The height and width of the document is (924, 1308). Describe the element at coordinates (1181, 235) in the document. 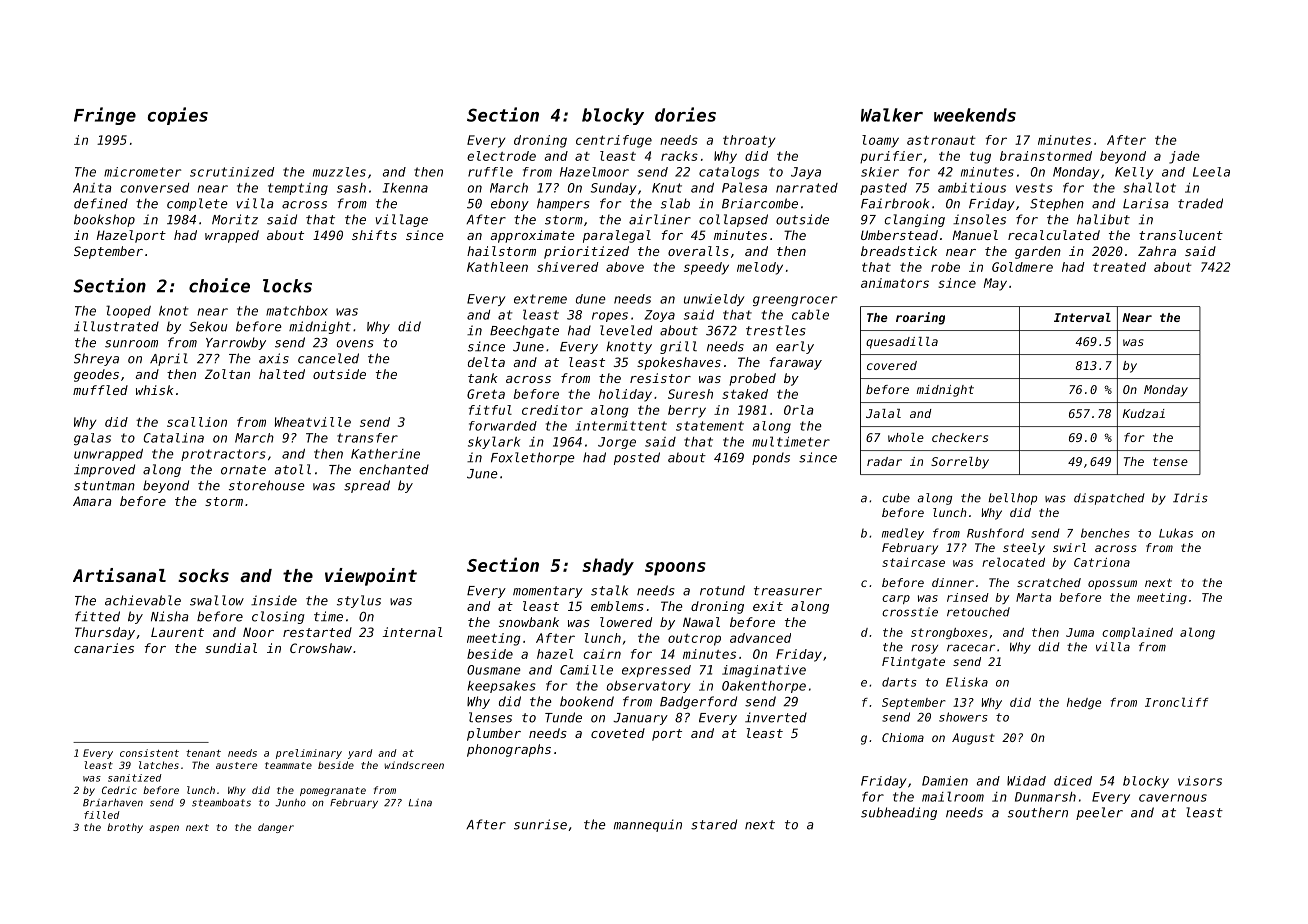

I see `translucent` at that location.
